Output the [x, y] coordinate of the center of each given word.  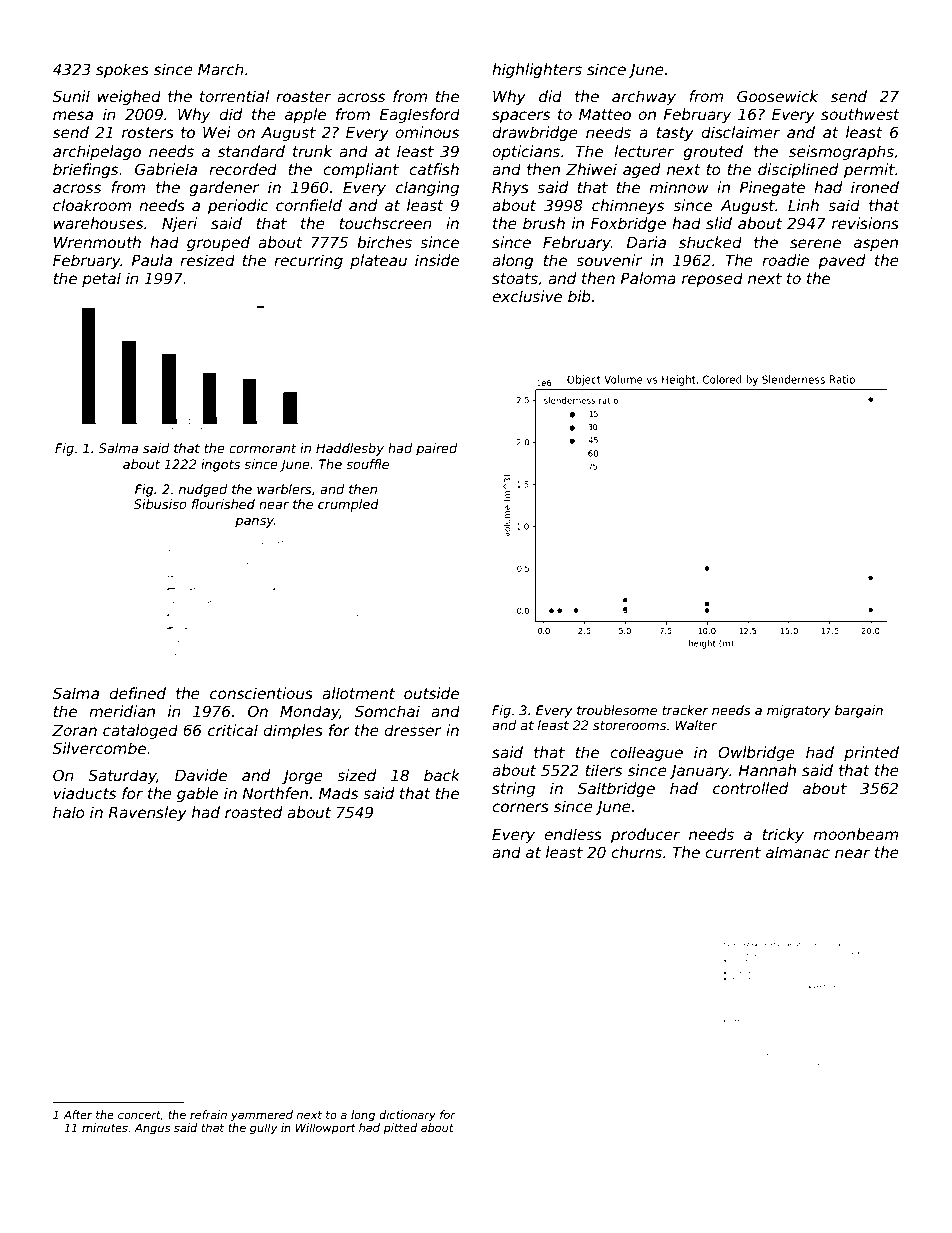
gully [263, 1129]
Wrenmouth [97, 242]
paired [436, 449]
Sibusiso [160, 504]
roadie [785, 260]
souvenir [609, 260]
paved [841, 261]
